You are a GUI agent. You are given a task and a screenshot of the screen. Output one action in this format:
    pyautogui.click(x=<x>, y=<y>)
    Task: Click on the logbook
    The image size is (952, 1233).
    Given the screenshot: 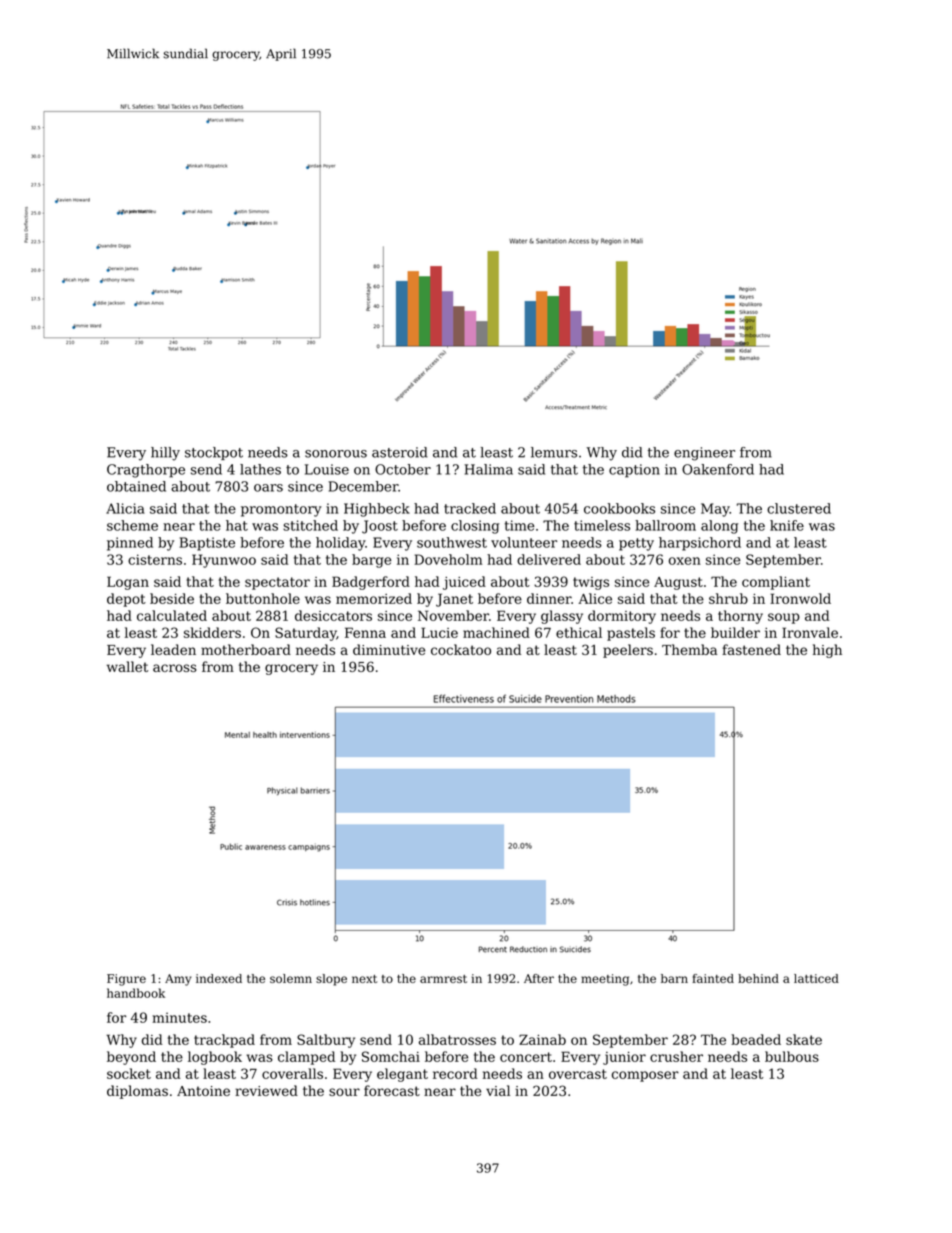 What is the action you would take?
    pyautogui.click(x=215, y=1058)
